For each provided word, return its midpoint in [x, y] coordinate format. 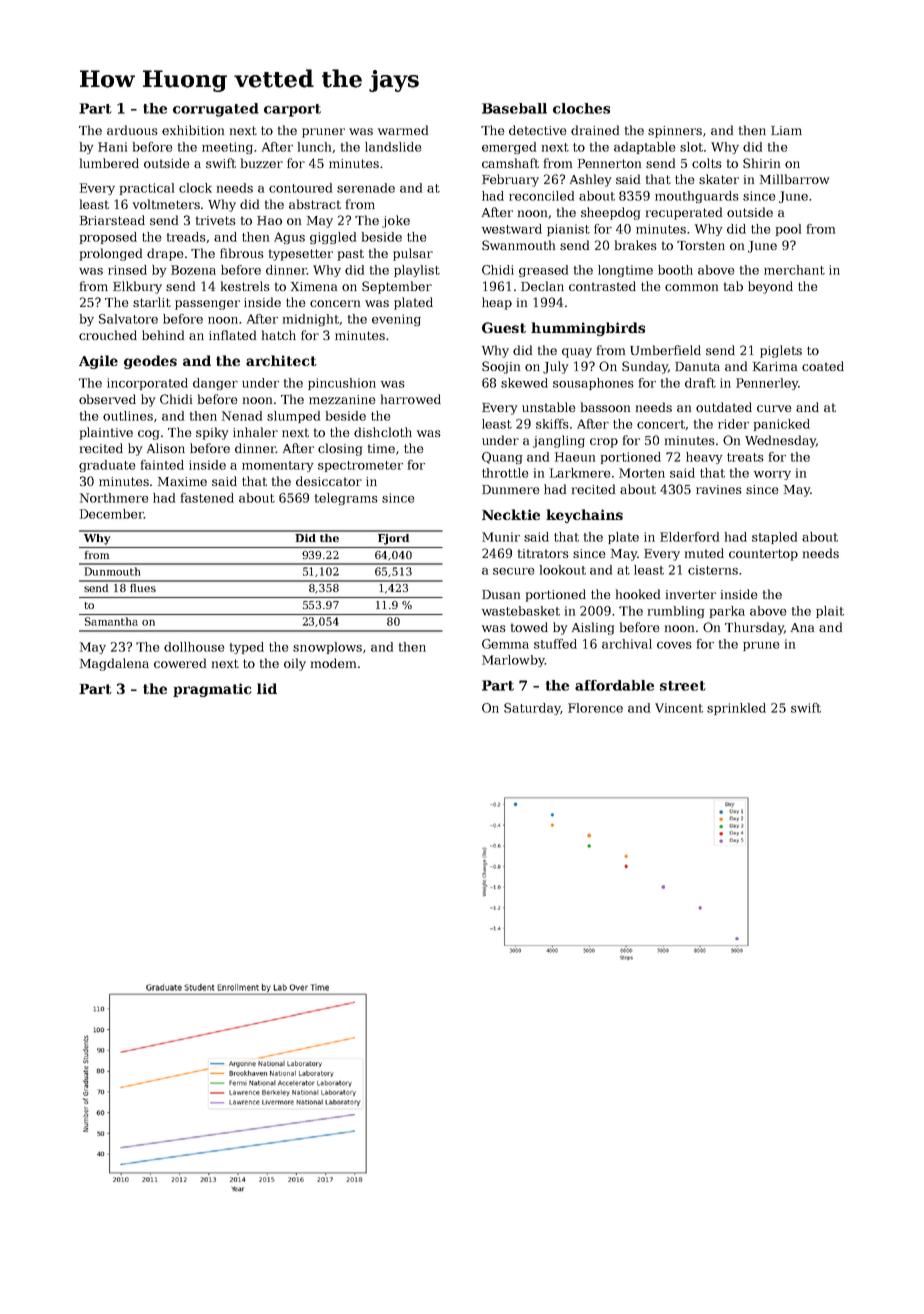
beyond [770, 287]
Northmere [114, 498]
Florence [595, 708]
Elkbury [137, 287]
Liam [786, 130]
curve [774, 408]
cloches [581, 108]
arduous [132, 130]
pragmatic [212, 690]
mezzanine [342, 399]
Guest [504, 327]
